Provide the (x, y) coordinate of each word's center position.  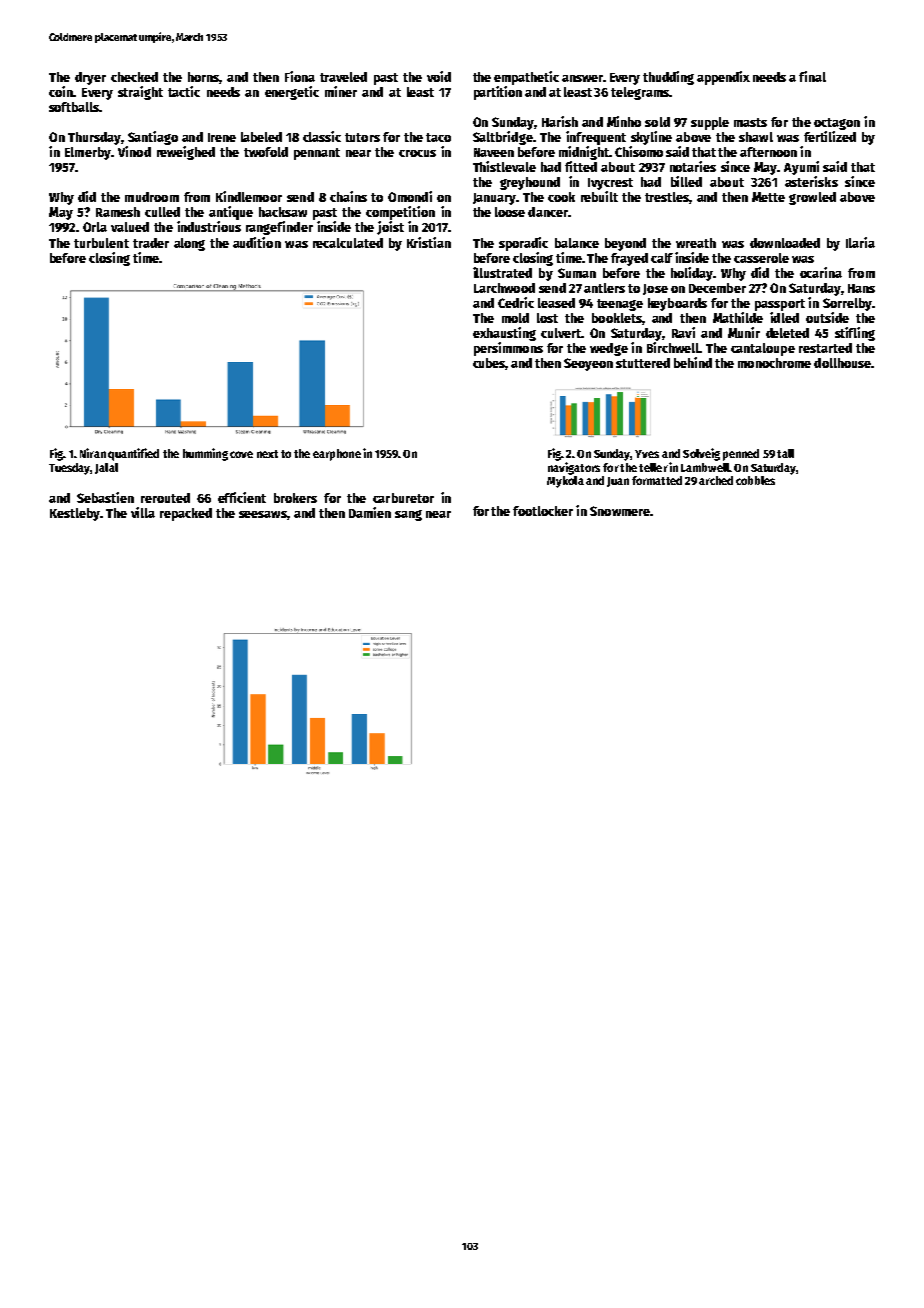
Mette (768, 197)
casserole (761, 258)
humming (205, 454)
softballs (74, 107)
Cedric (516, 302)
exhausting (504, 334)
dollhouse (842, 363)
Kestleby (75, 514)
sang (408, 515)
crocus (417, 153)
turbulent (101, 243)
